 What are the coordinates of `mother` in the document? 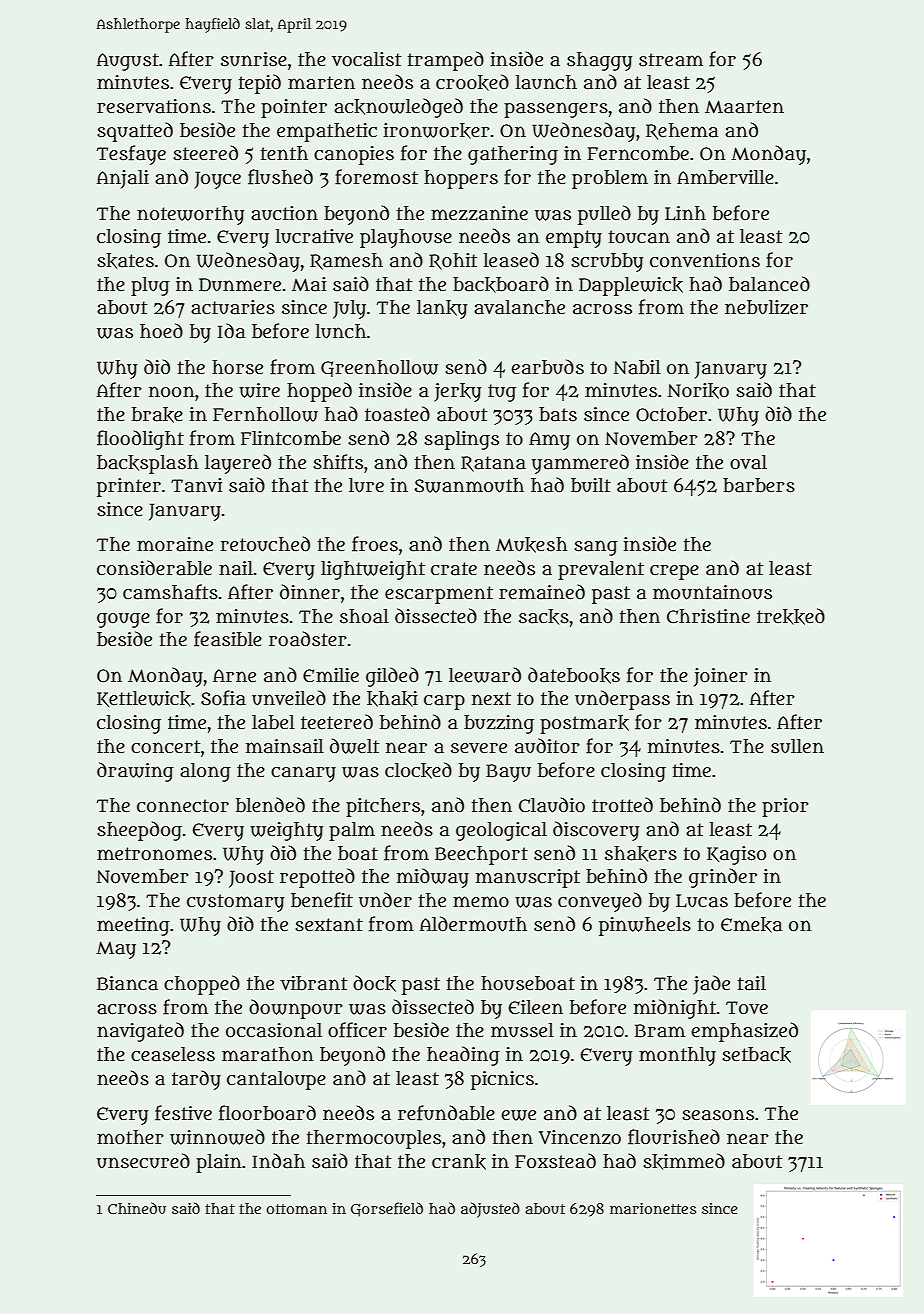 It's located at (130, 1137).
